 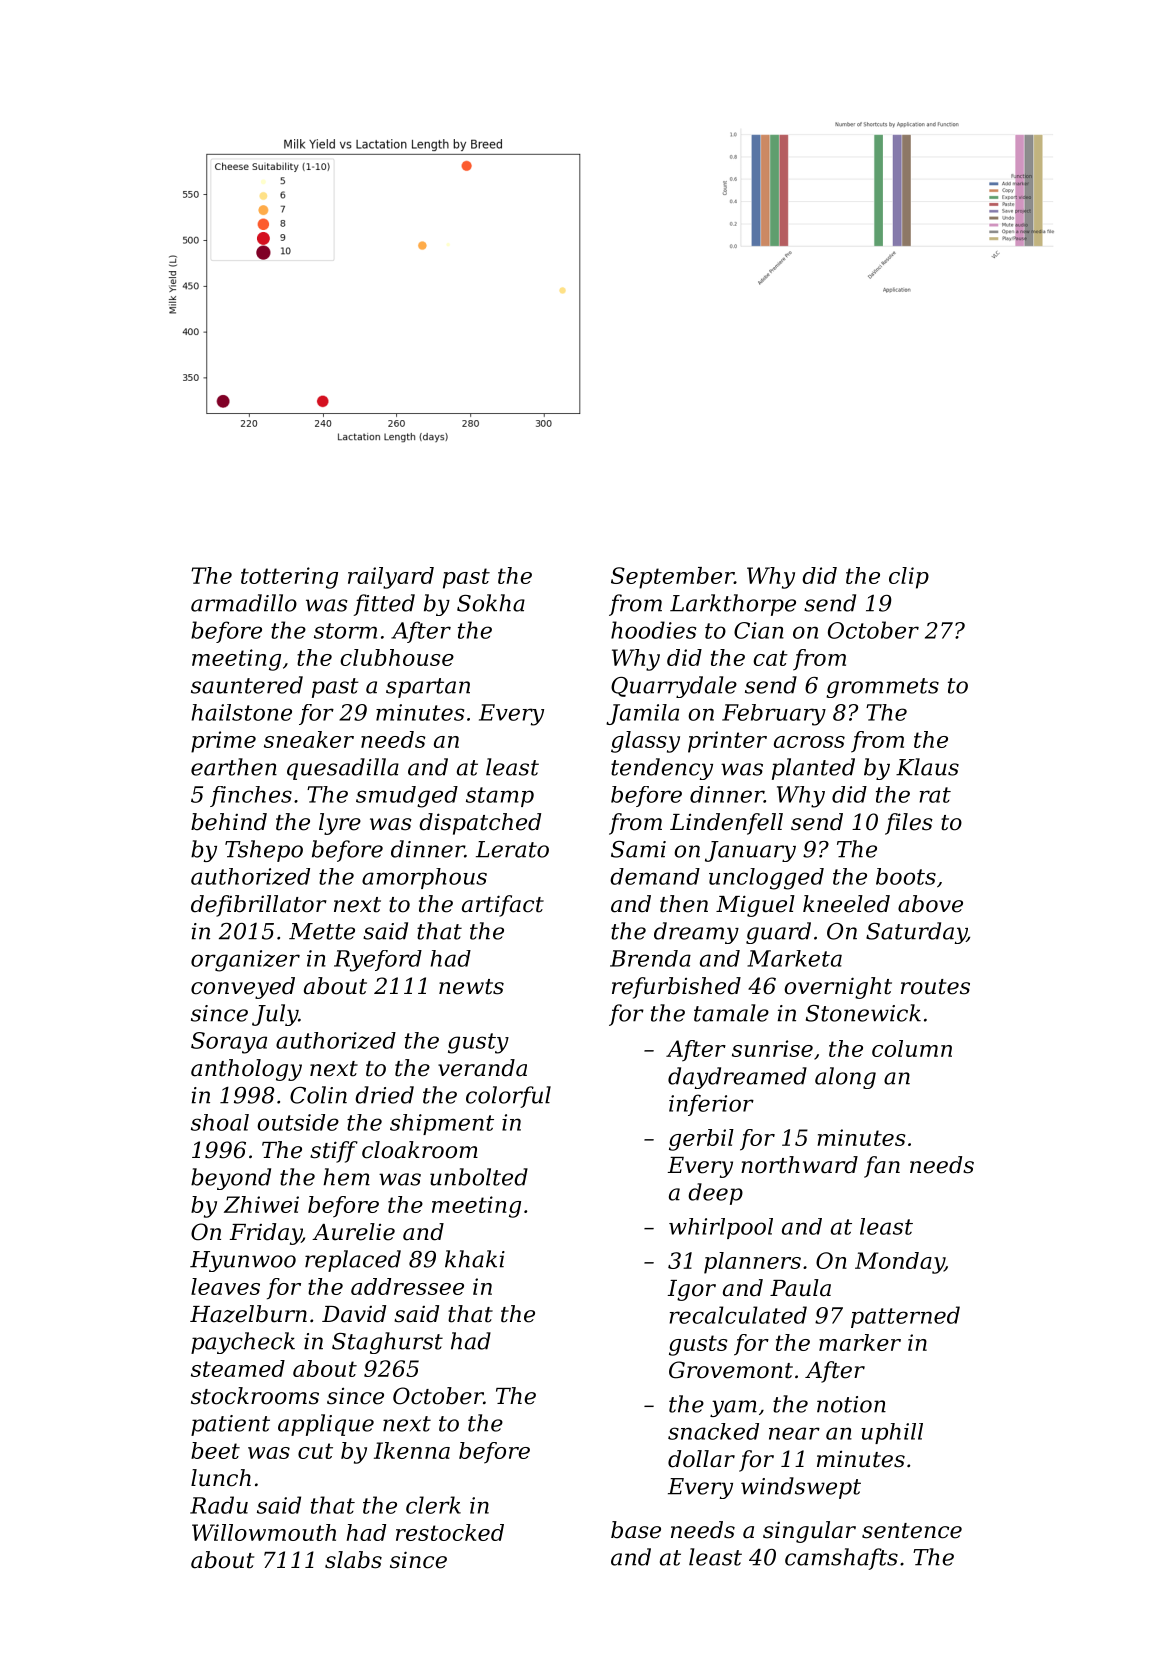 What do you see at coordinates (326, 1425) in the document?
I see `applique` at bounding box center [326, 1425].
